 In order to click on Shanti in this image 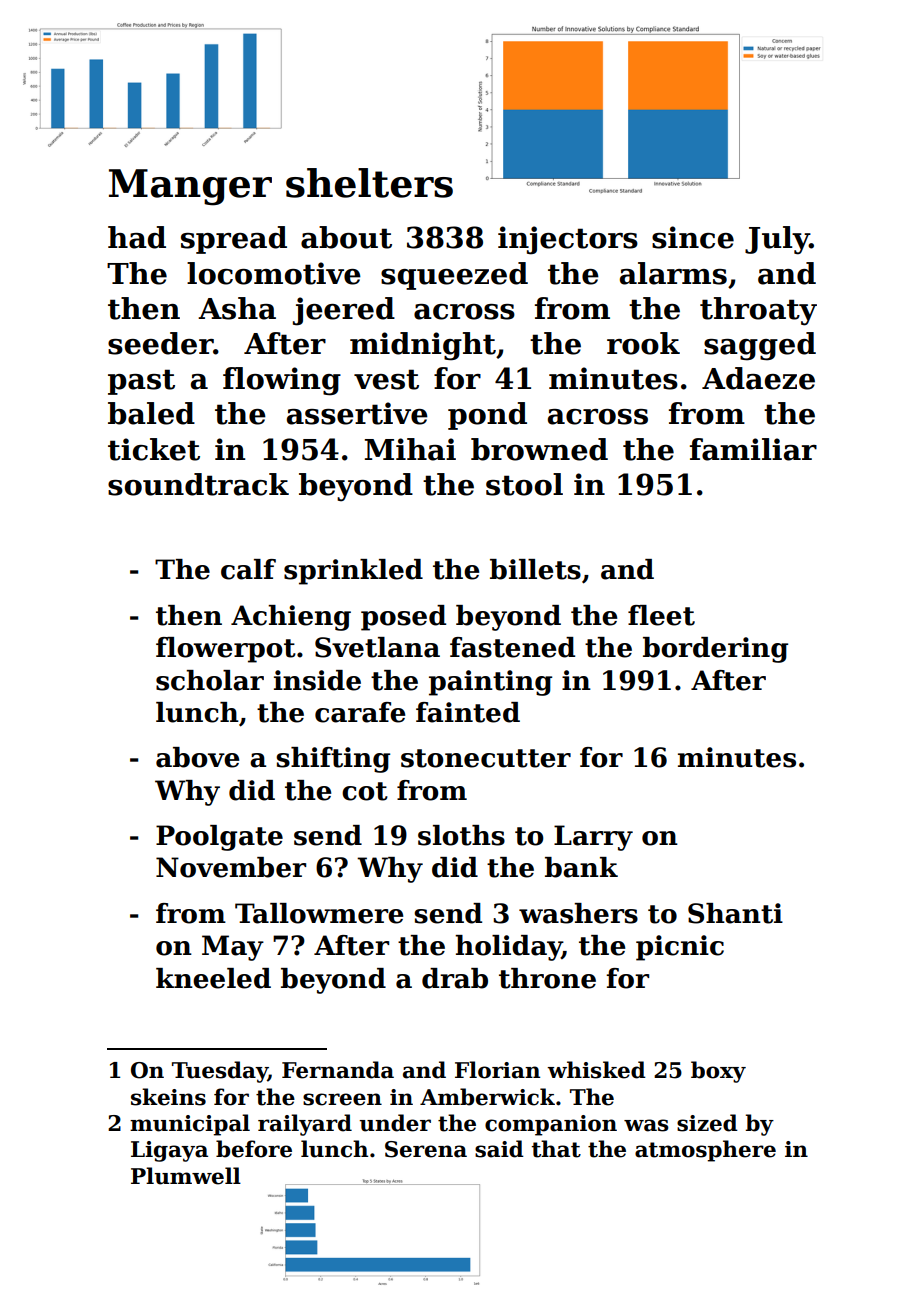, I will do `click(735, 913)`.
